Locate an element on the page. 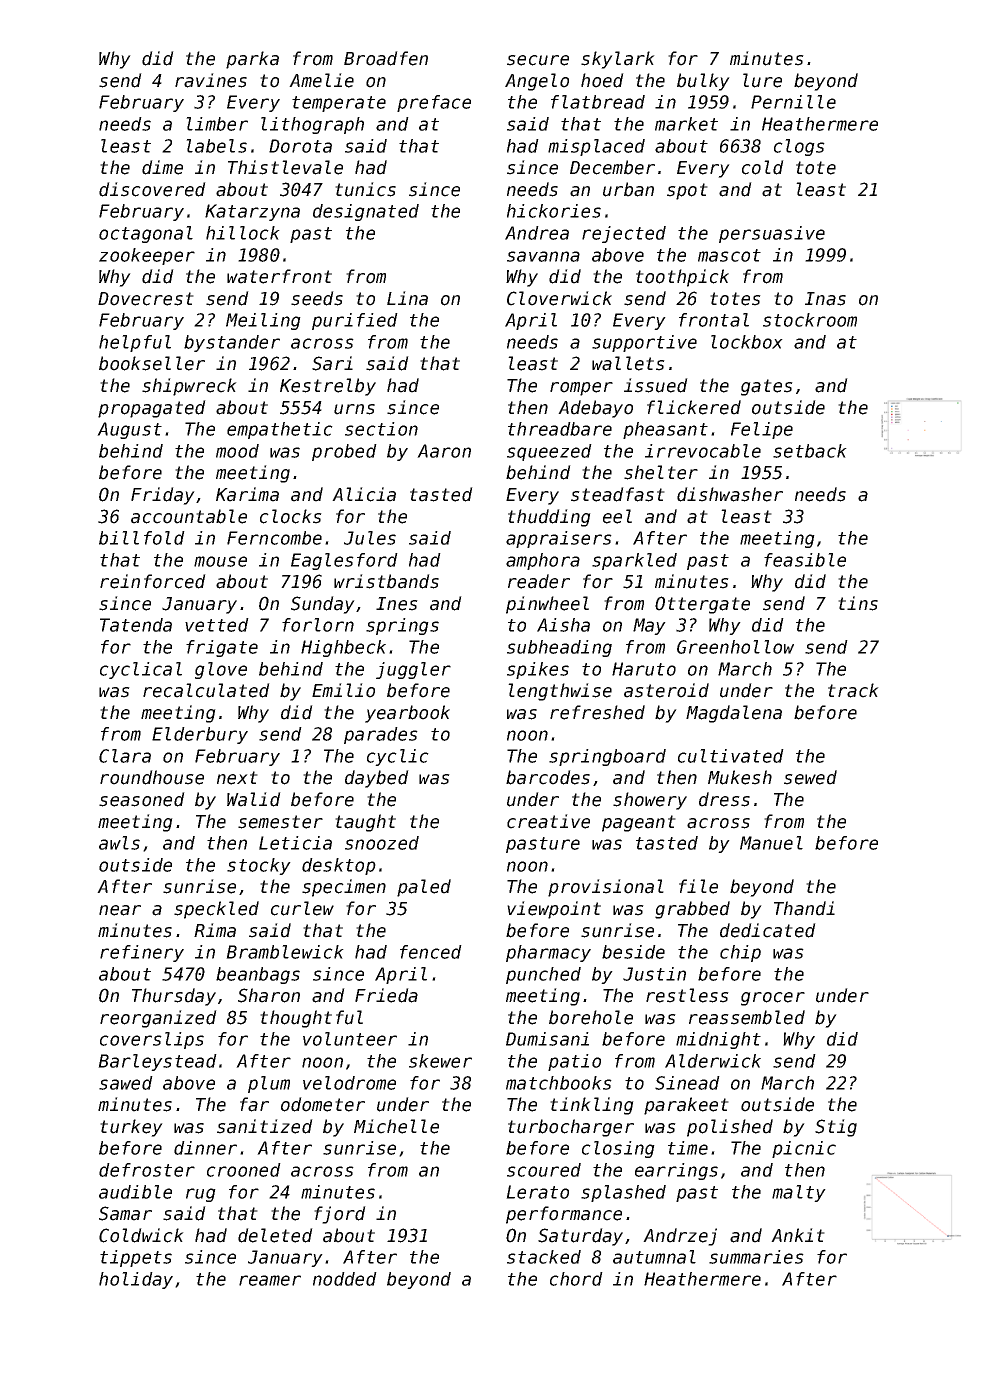 Image resolution: width=982 pixels, height=1395 pixels. parka is located at coordinates (252, 60).
